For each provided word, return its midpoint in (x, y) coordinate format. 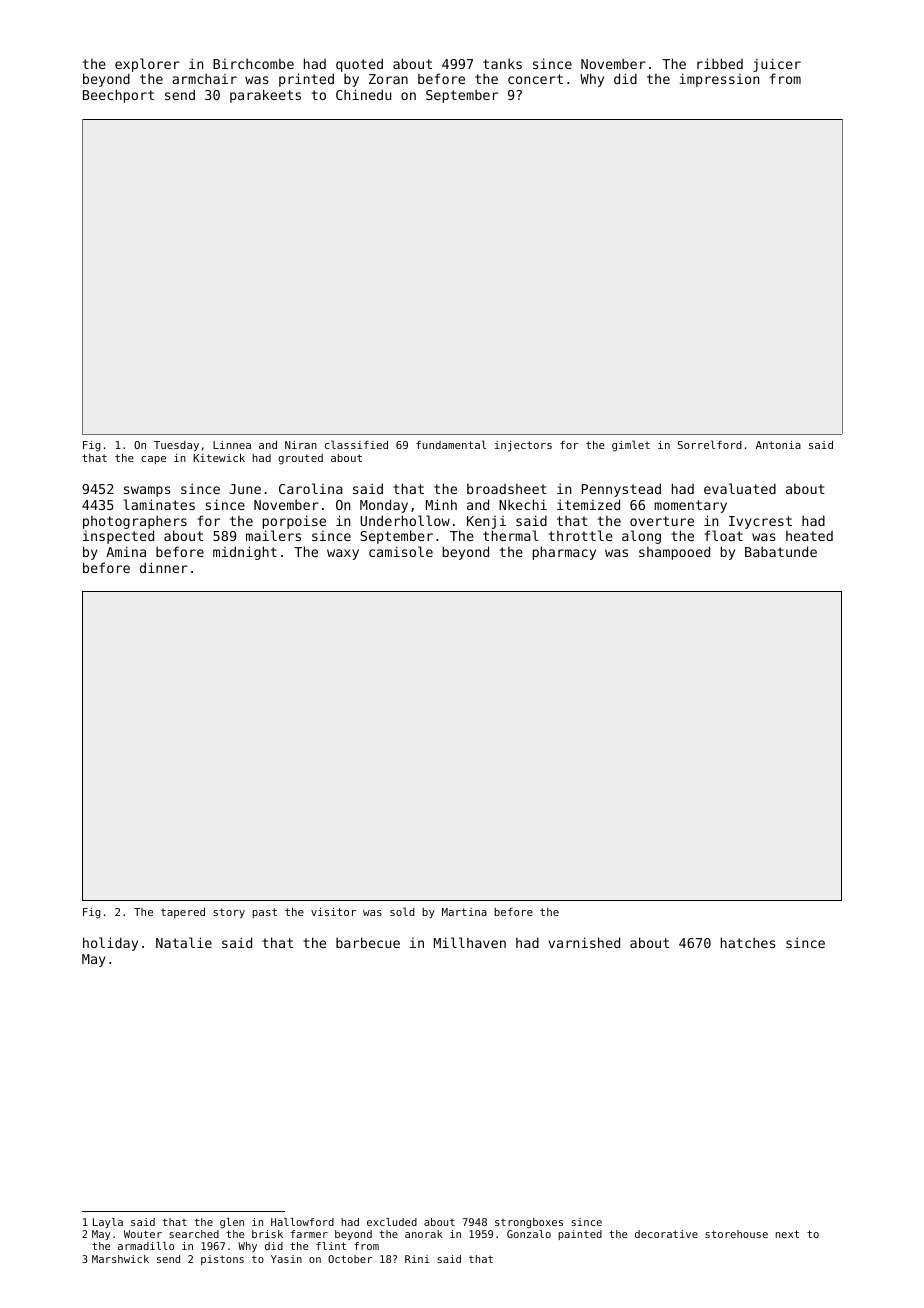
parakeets (265, 96)
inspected (118, 537)
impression (719, 80)
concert (535, 79)
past (264, 913)
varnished (584, 942)
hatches (748, 942)
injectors (523, 446)
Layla (108, 1223)
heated (809, 536)
